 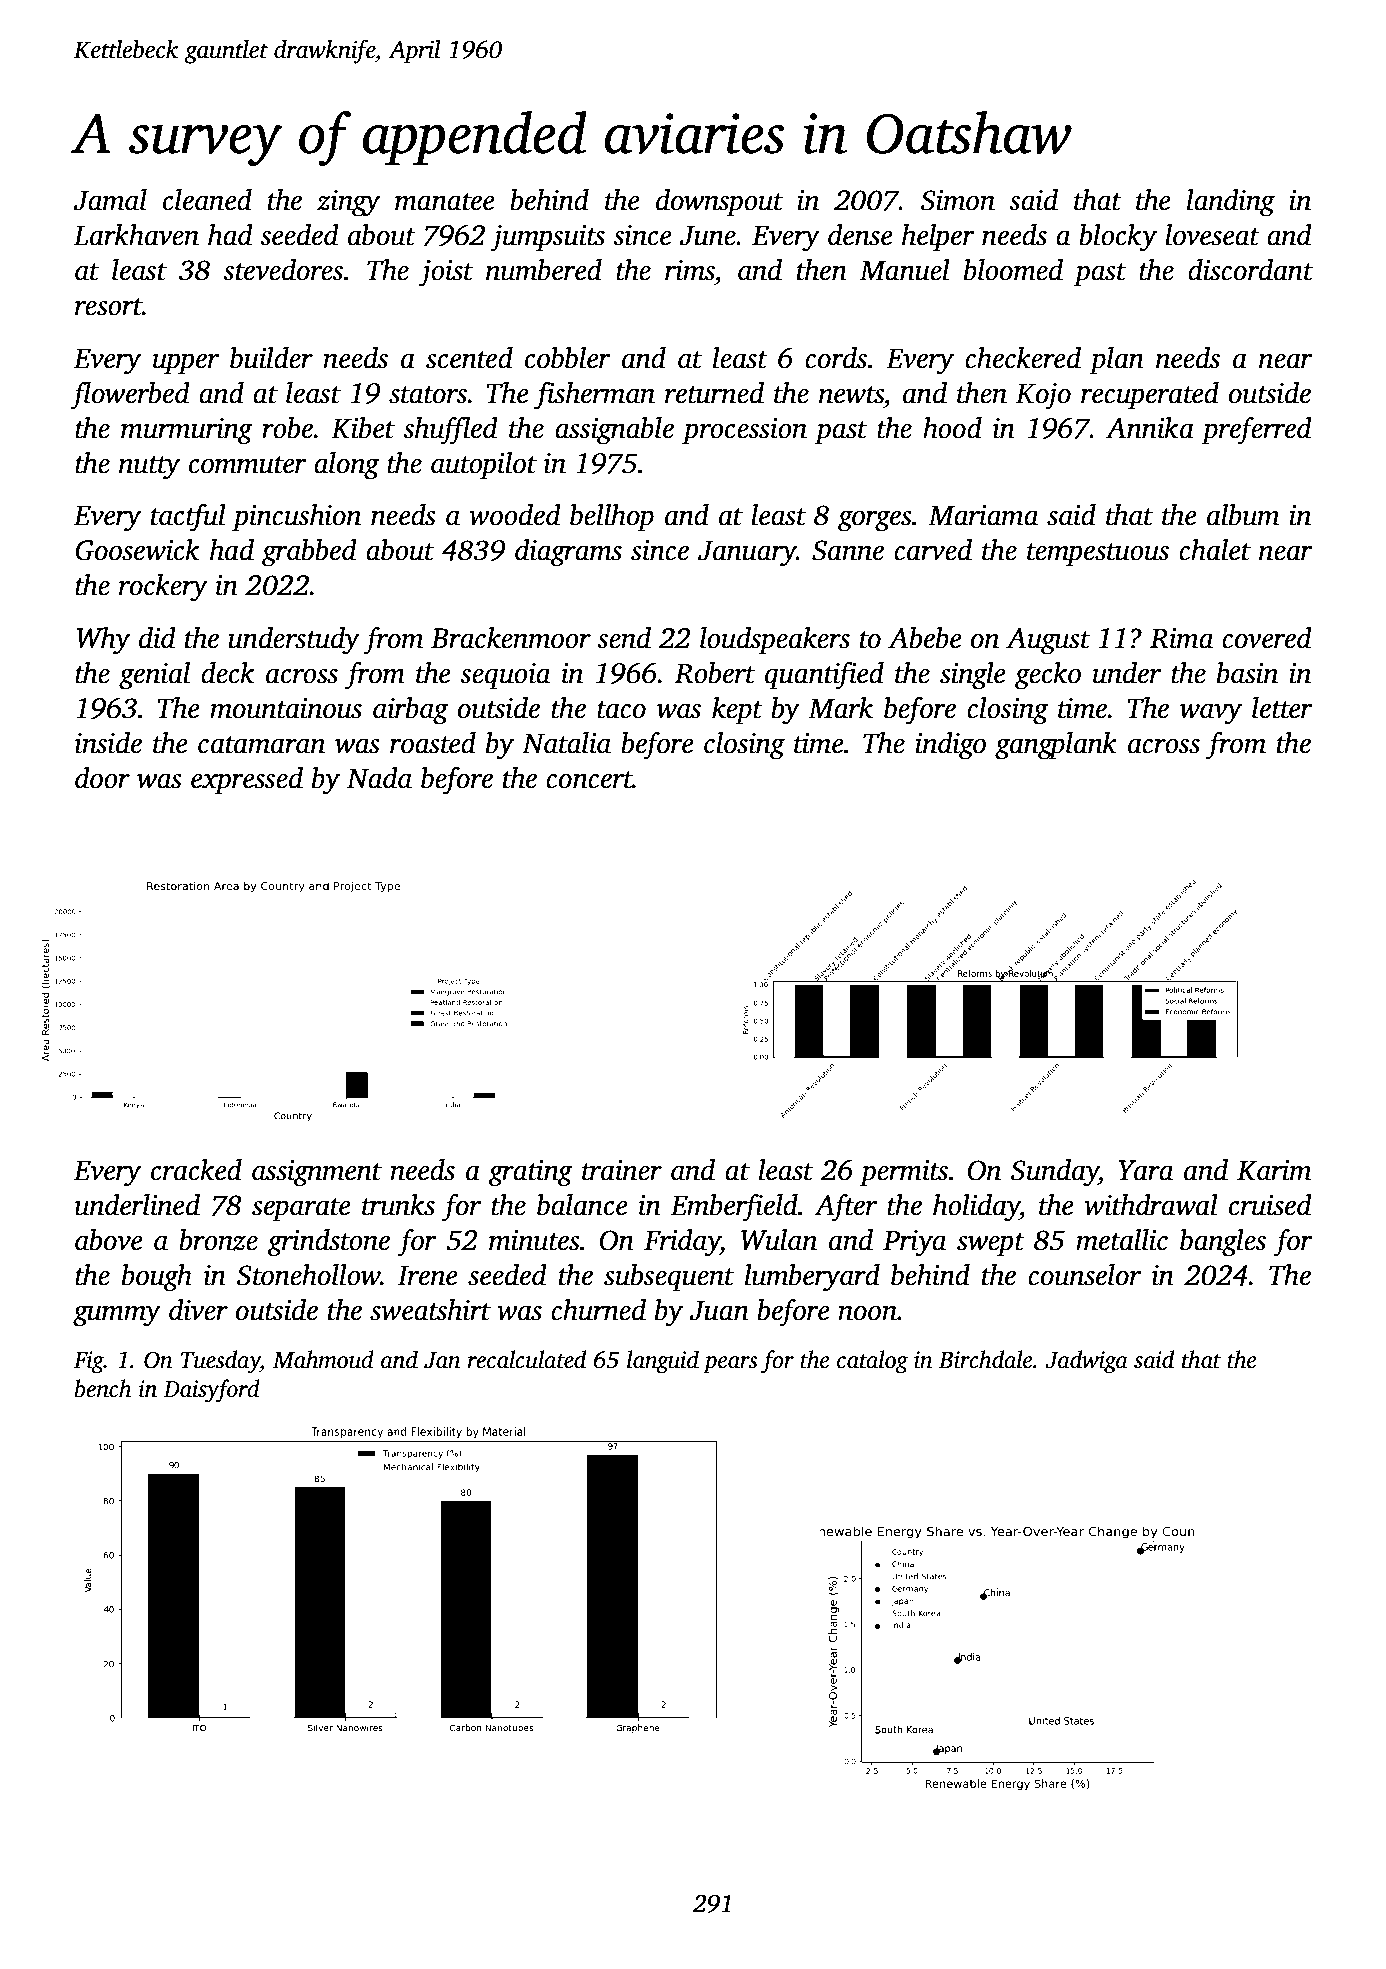 What do you see at coordinates (958, 200) in the image?
I see `Simon` at bounding box center [958, 200].
